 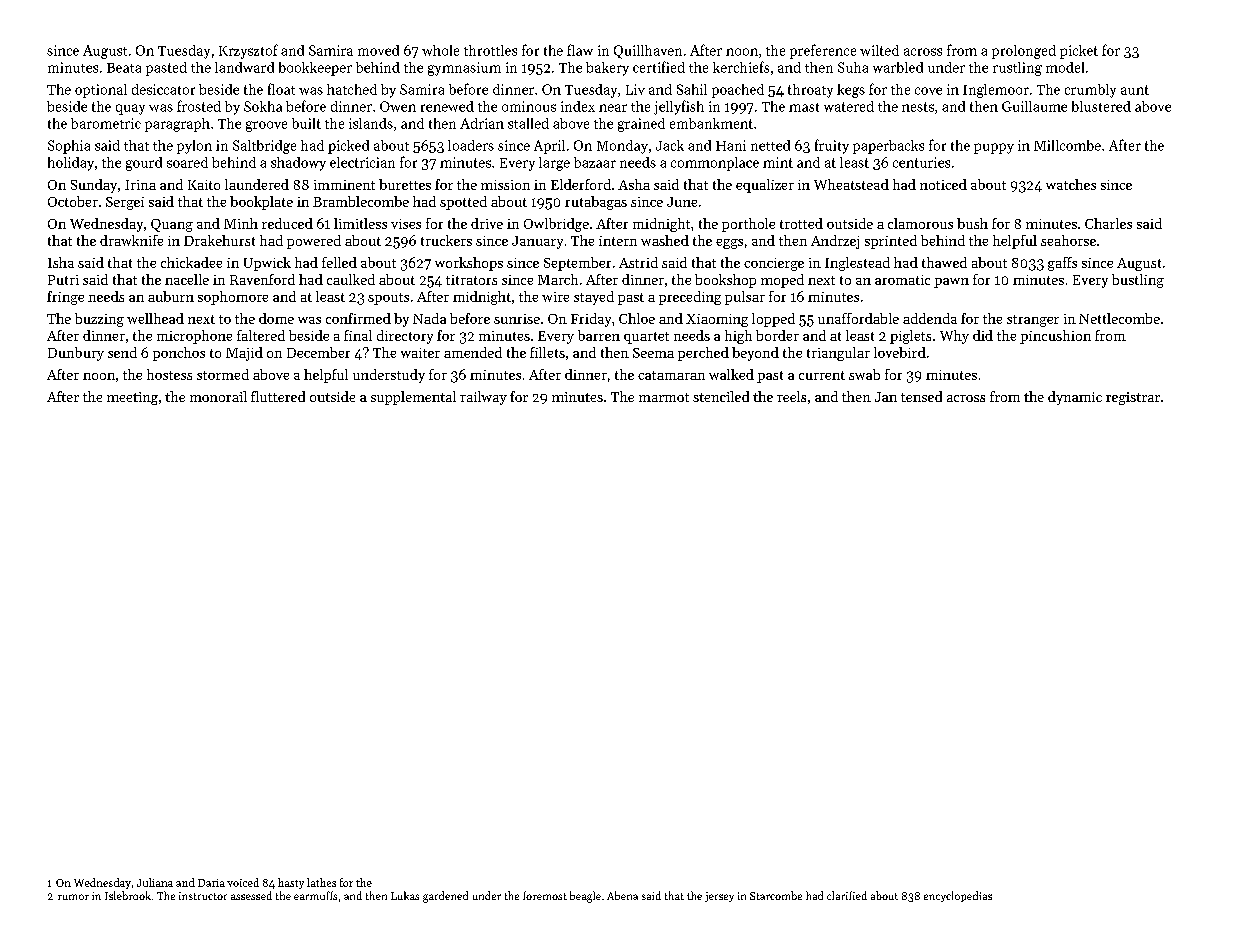 What do you see at coordinates (315, 895) in the page?
I see `earmuffs` at bounding box center [315, 895].
